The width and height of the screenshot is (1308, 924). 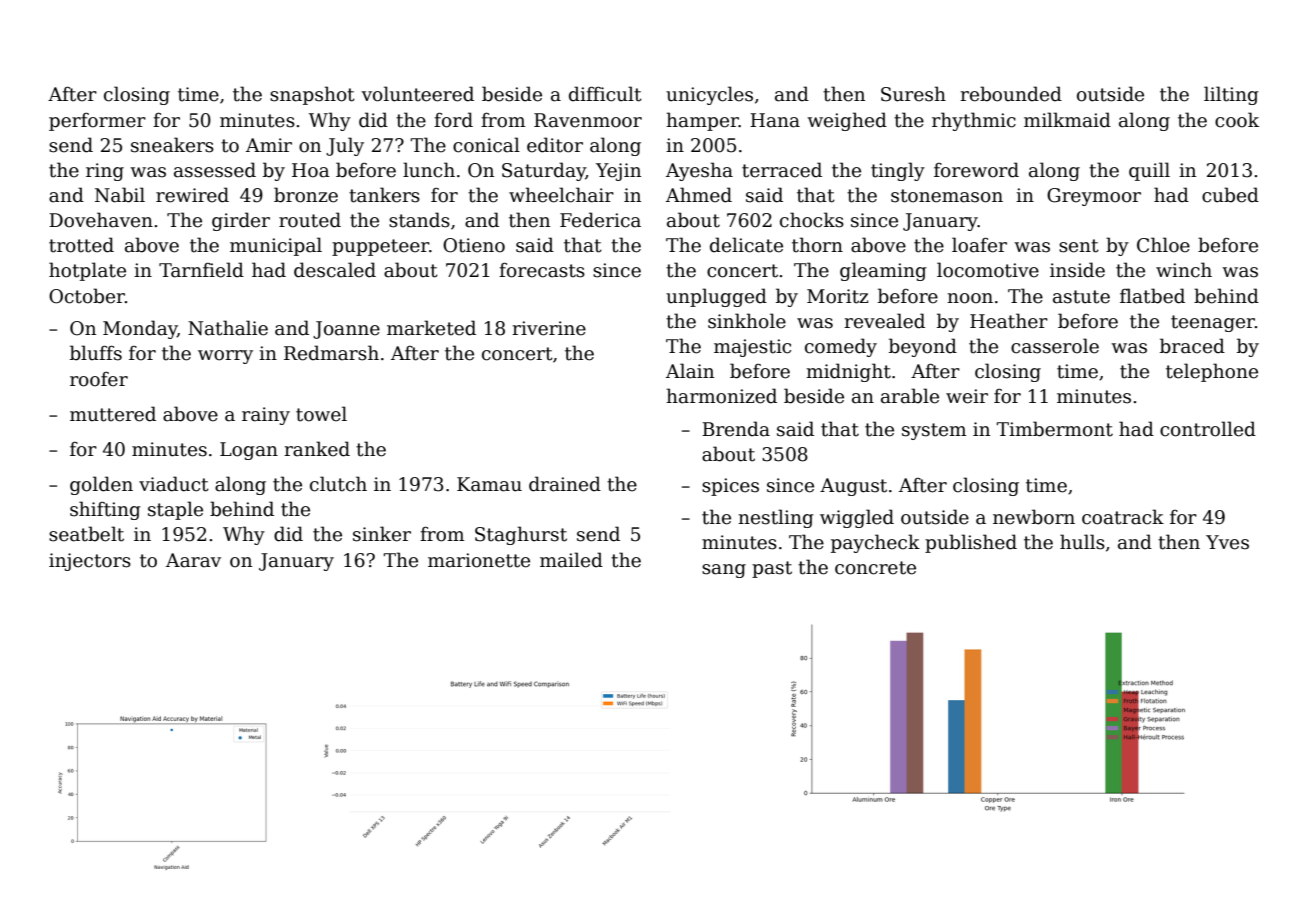 I want to click on midnight, so click(x=848, y=372).
